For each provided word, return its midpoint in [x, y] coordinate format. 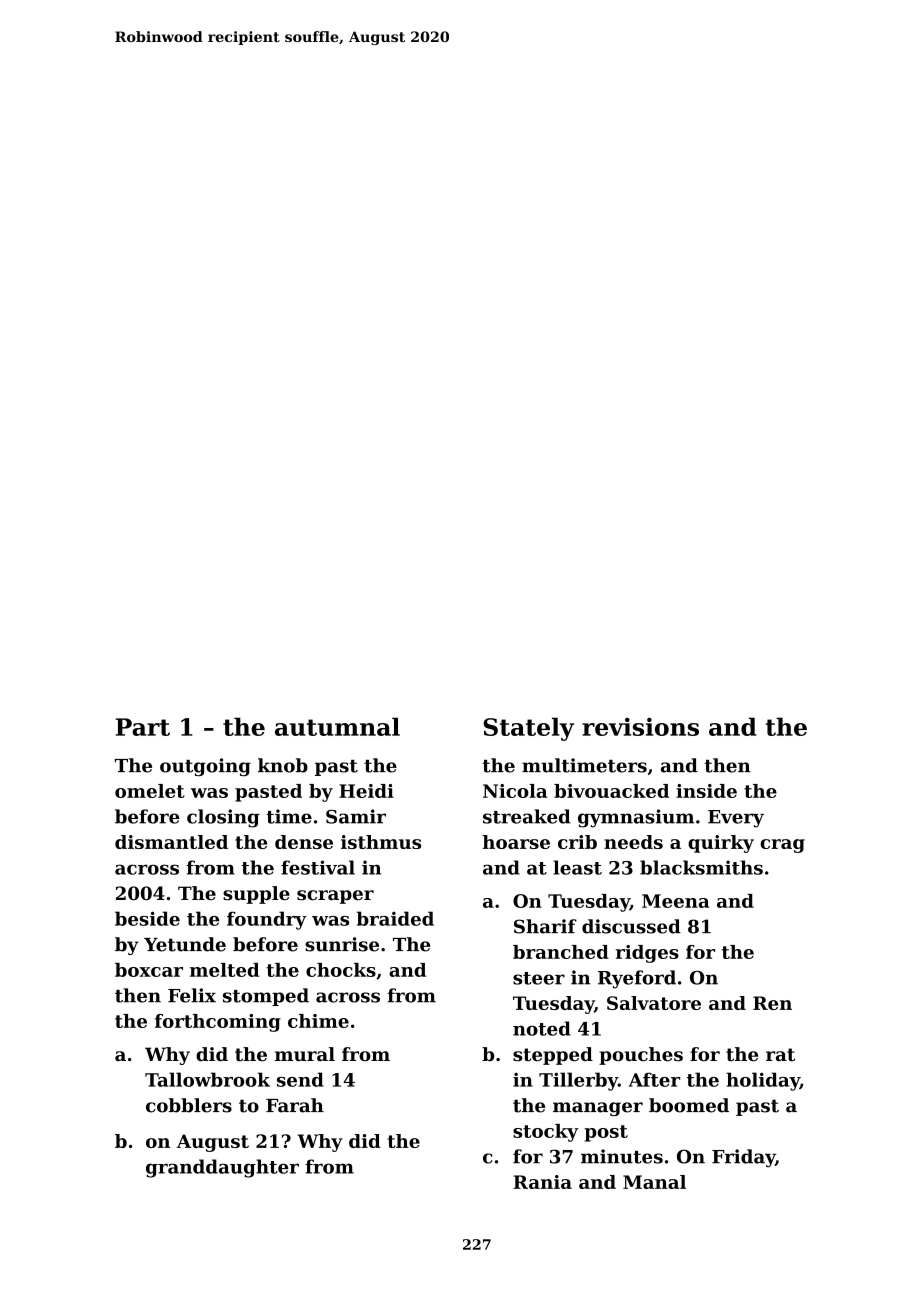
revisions [640, 727]
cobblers [189, 1105]
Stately [528, 729]
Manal [654, 1182]
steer [539, 978]
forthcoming [218, 1023]
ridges [647, 954]
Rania [542, 1182]
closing [223, 818]
